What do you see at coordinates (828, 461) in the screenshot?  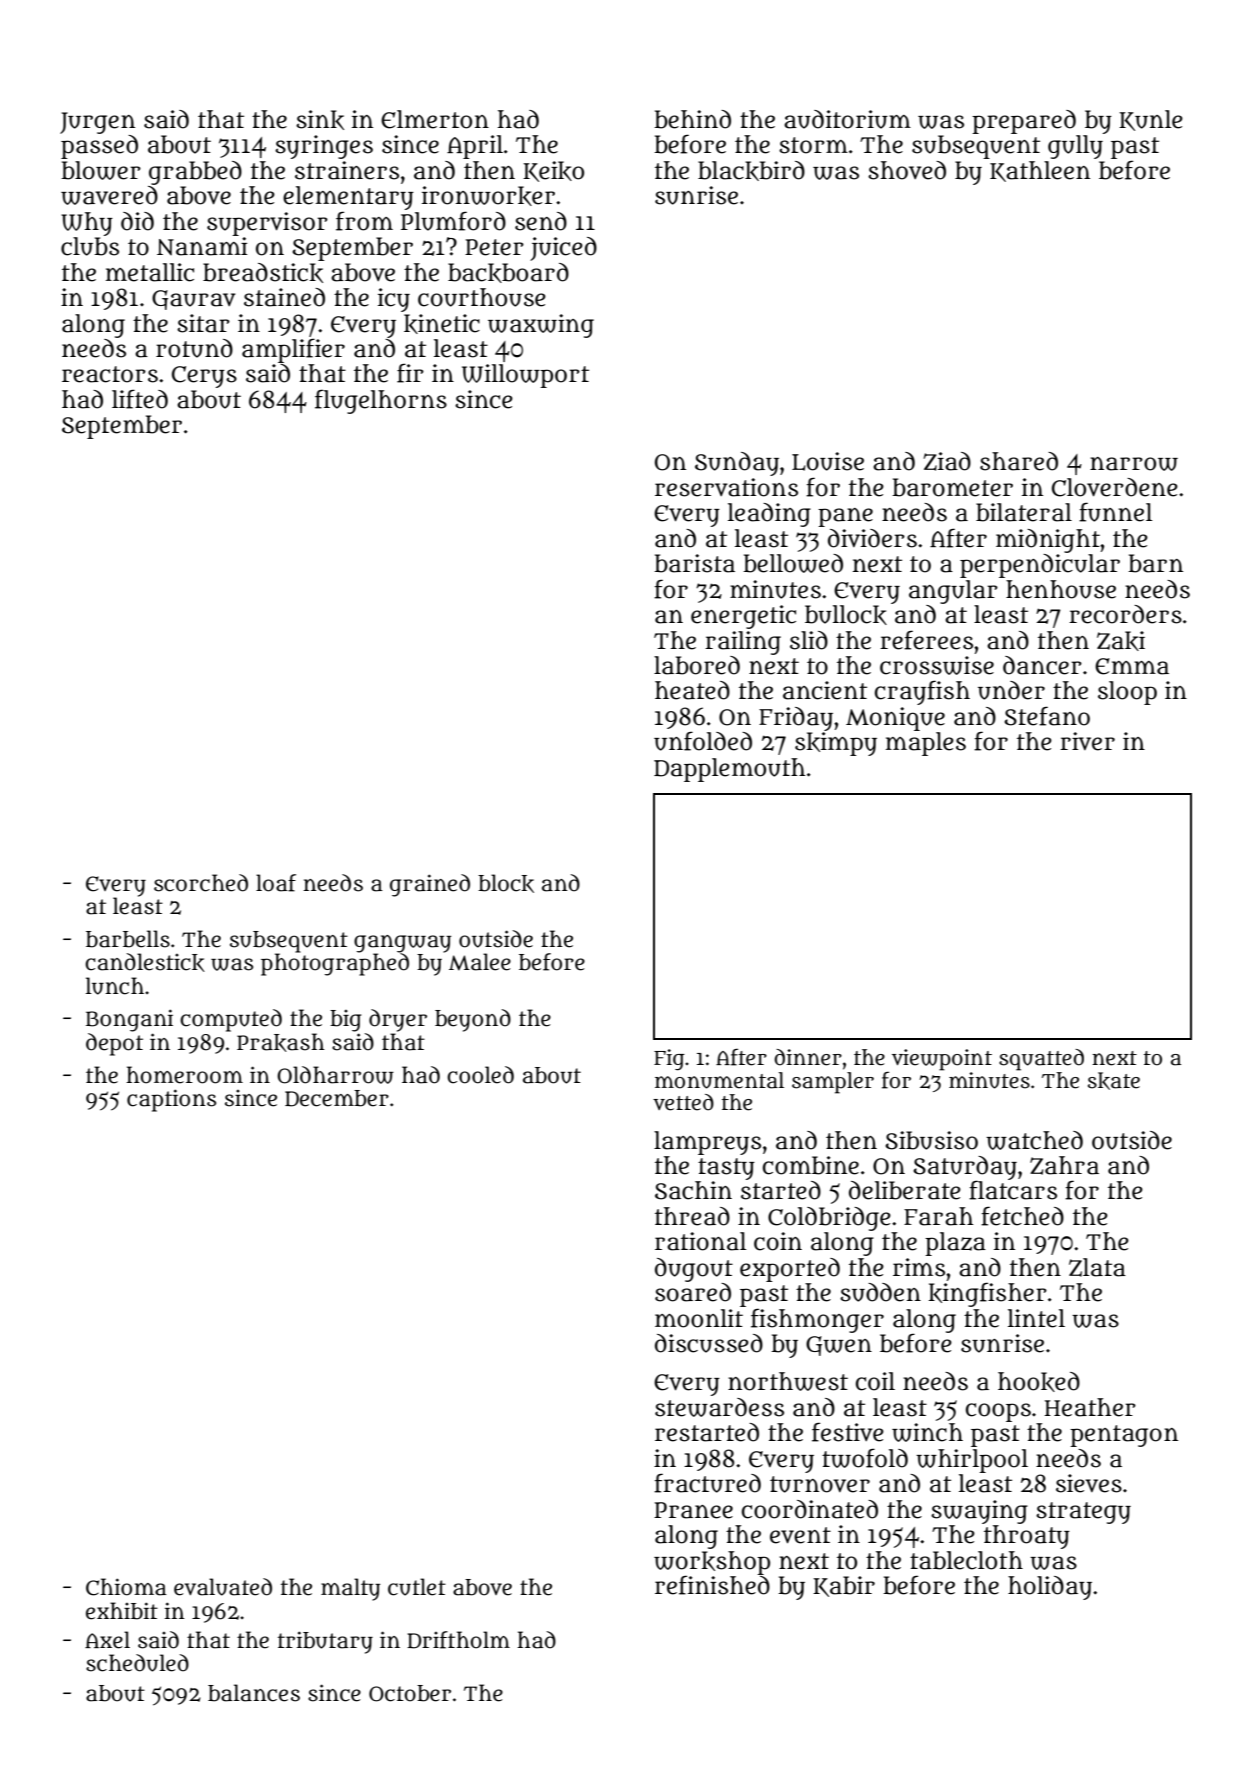 I see `Louise` at bounding box center [828, 461].
